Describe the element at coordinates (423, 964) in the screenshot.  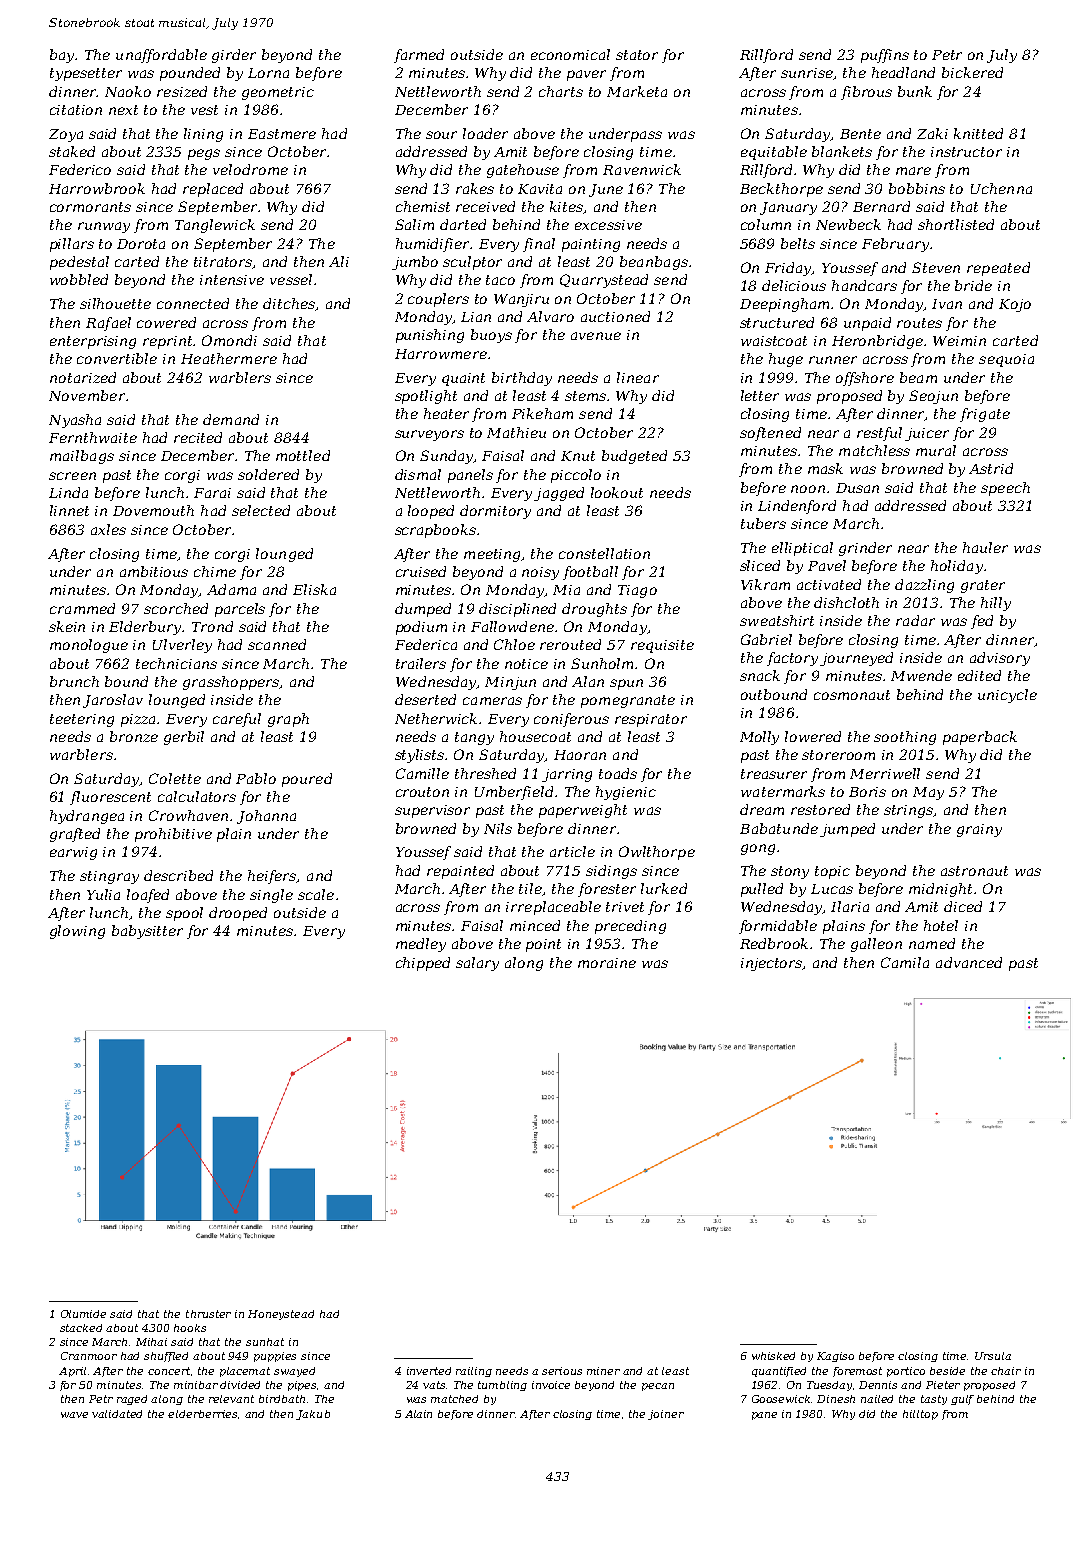
I see `chipped` at that location.
